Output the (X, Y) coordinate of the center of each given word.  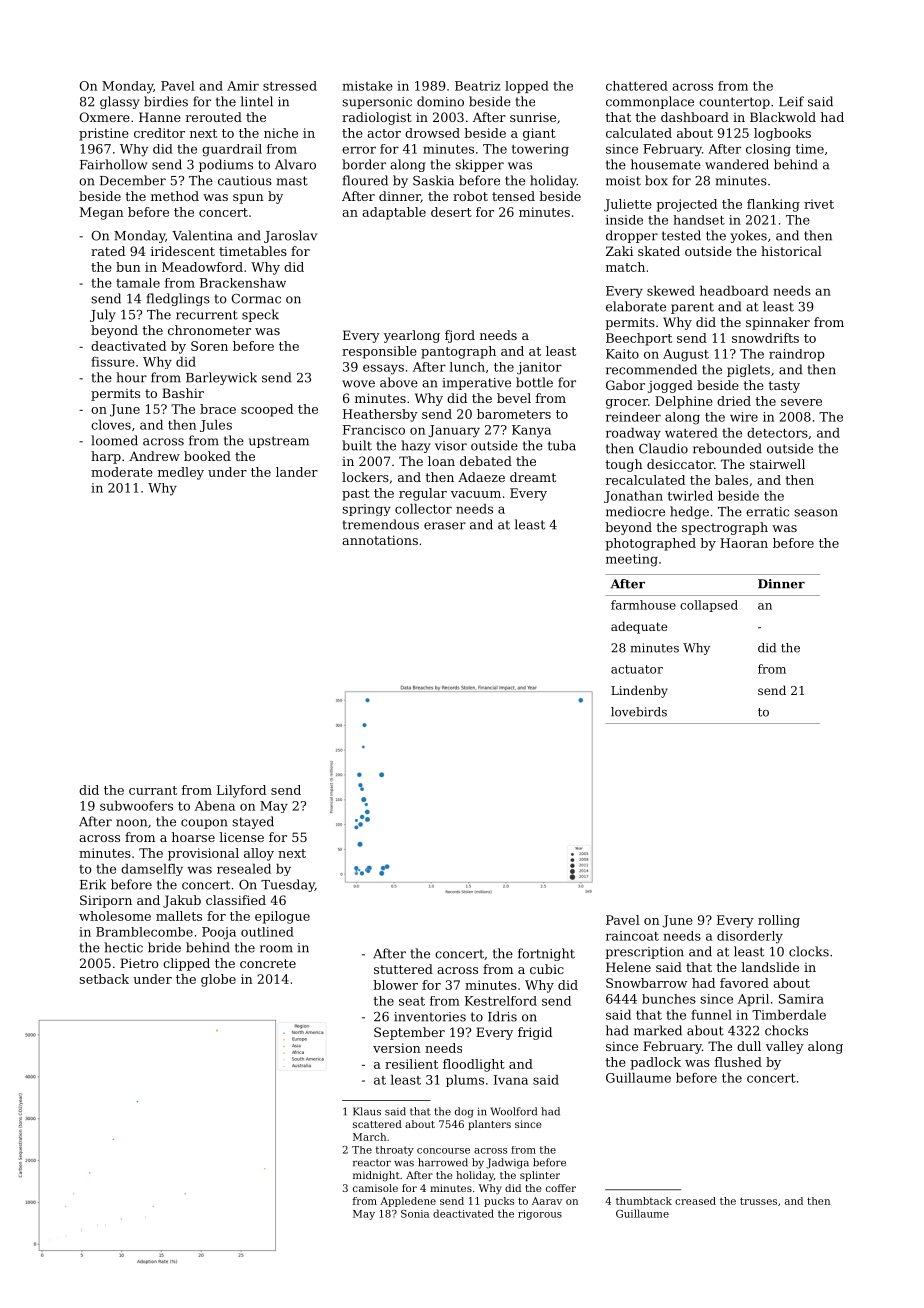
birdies (166, 101)
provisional (203, 854)
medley (181, 473)
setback (104, 979)
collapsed (709, 606)
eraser (445, 526)
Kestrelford (501, 1001)
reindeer (633, 417)
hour (131, 377)
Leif (791, 101)
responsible (379, 352)
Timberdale (789, 1015)
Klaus (367, 1111)
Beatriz (478, 86)
